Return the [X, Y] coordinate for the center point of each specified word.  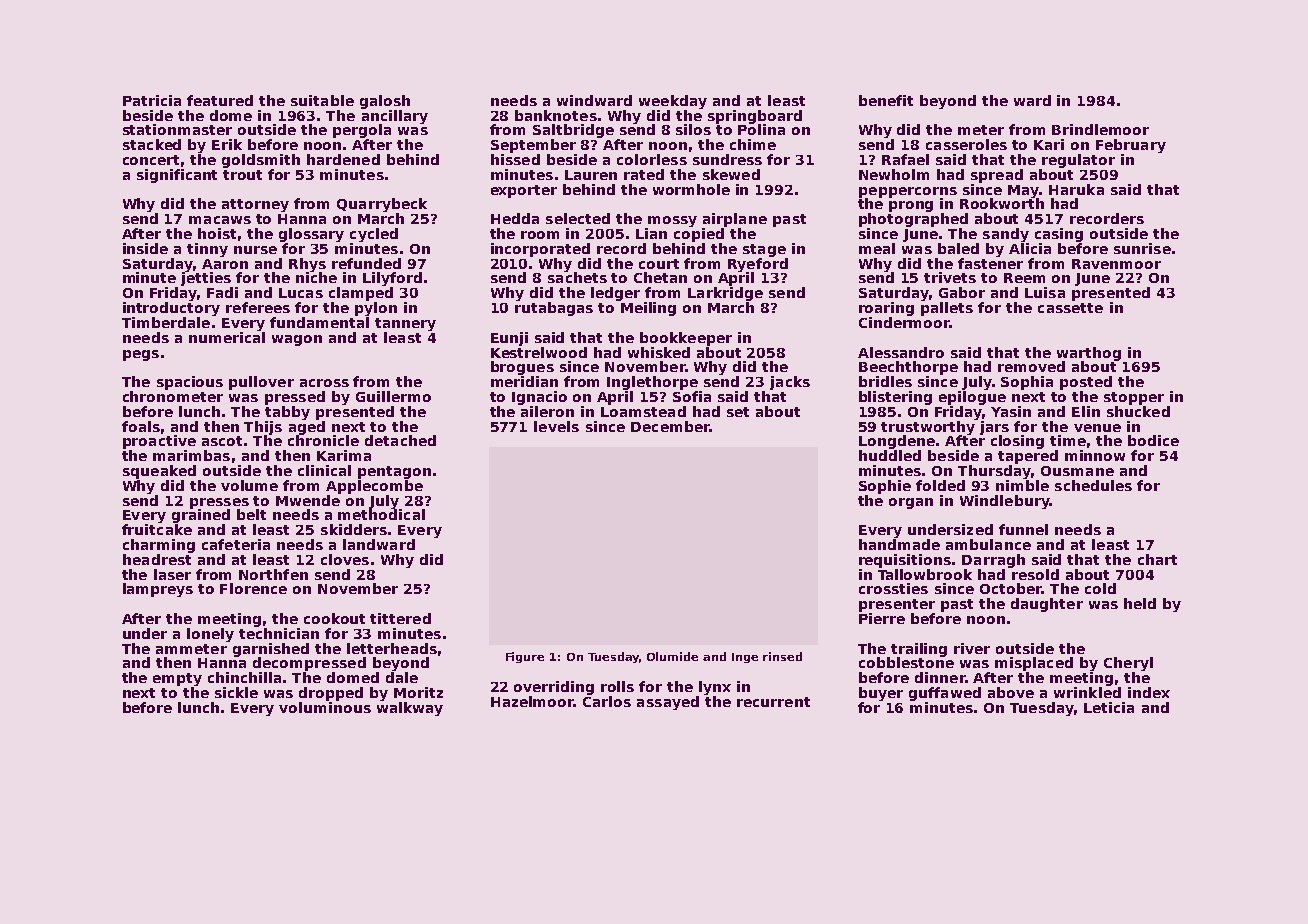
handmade [899, 544]
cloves [345, 559]
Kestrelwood [539, 352]
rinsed [782, 656]
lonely [210, 635]
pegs [141, 355]
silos [693, 129]
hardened [343, 159]
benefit [886, 100]
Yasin [1011, 411]
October [1011, 588]
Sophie [885, 487]
